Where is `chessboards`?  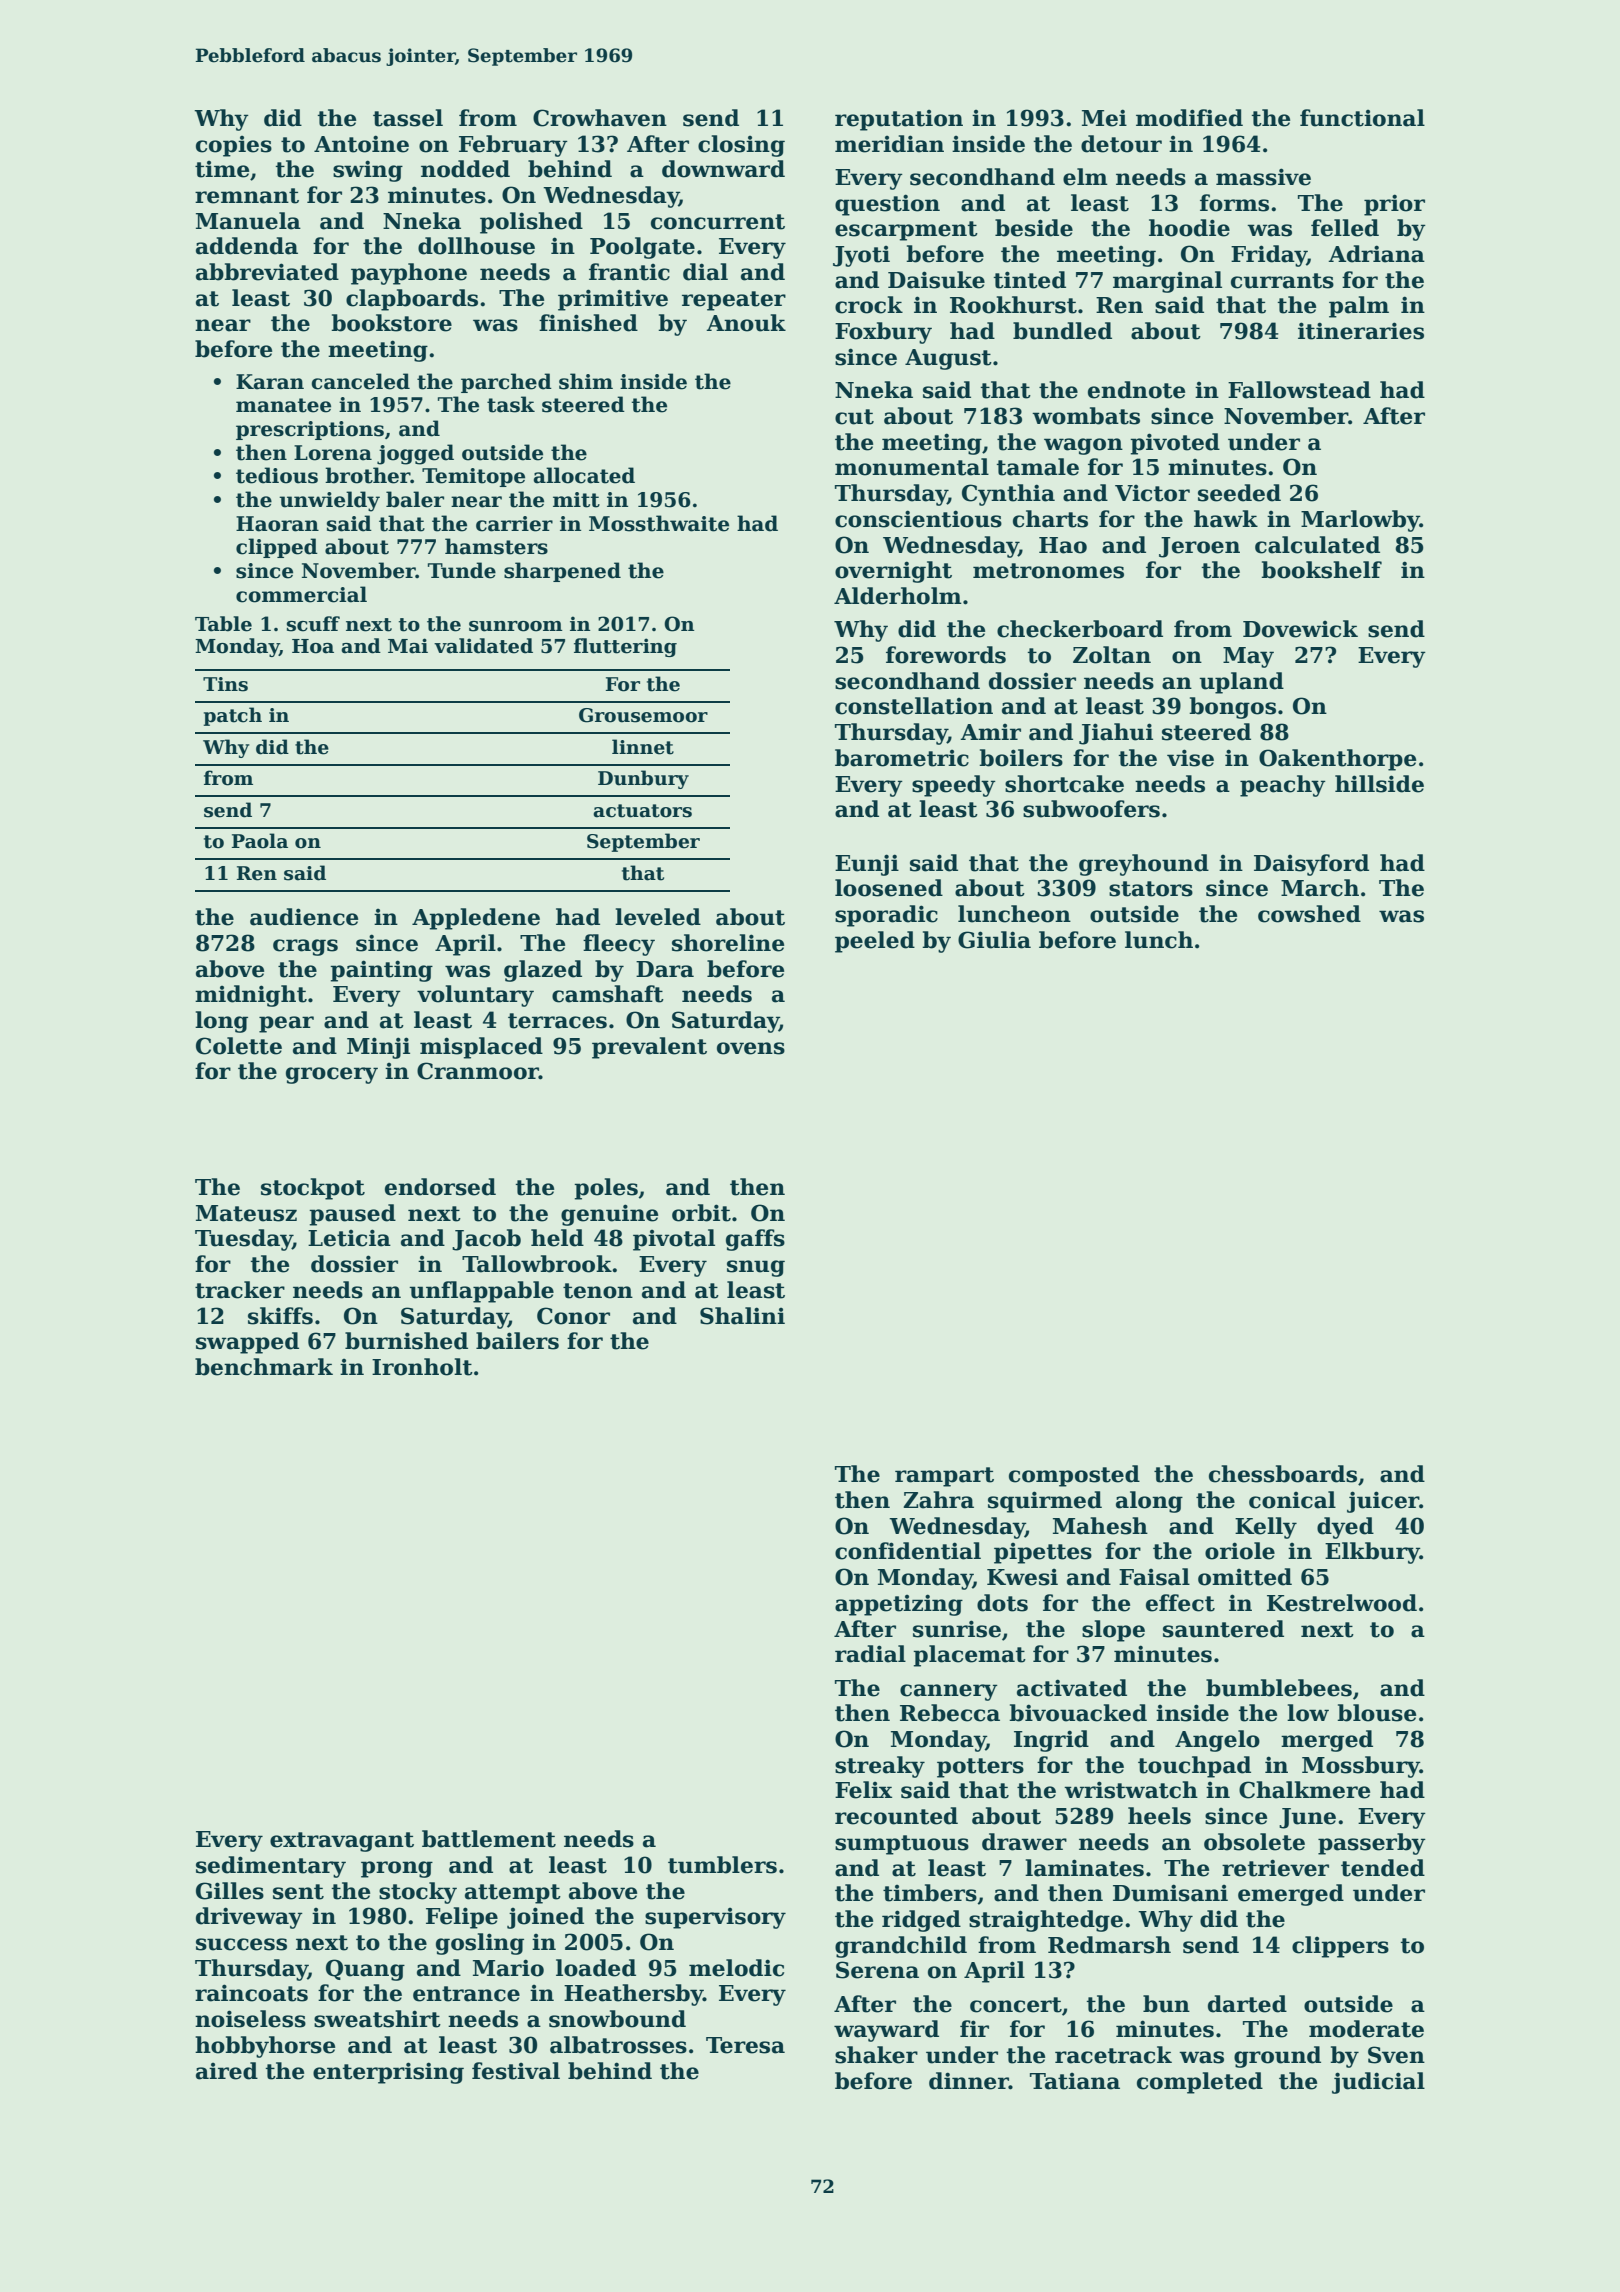
chessboards is located at coordinates (1283, 1474).
